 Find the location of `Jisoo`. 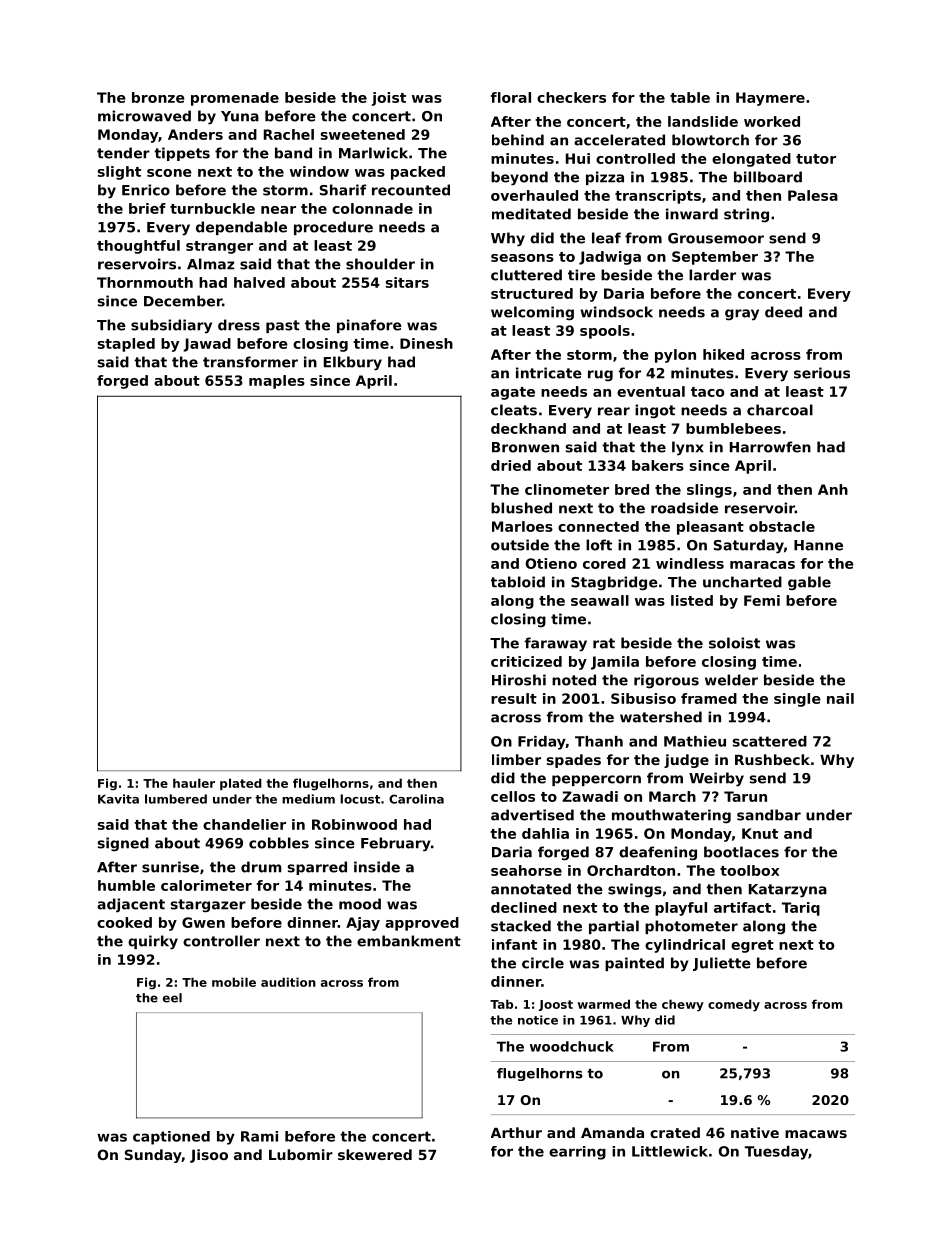

Jisoo is located at coordinates (209, 1156).
